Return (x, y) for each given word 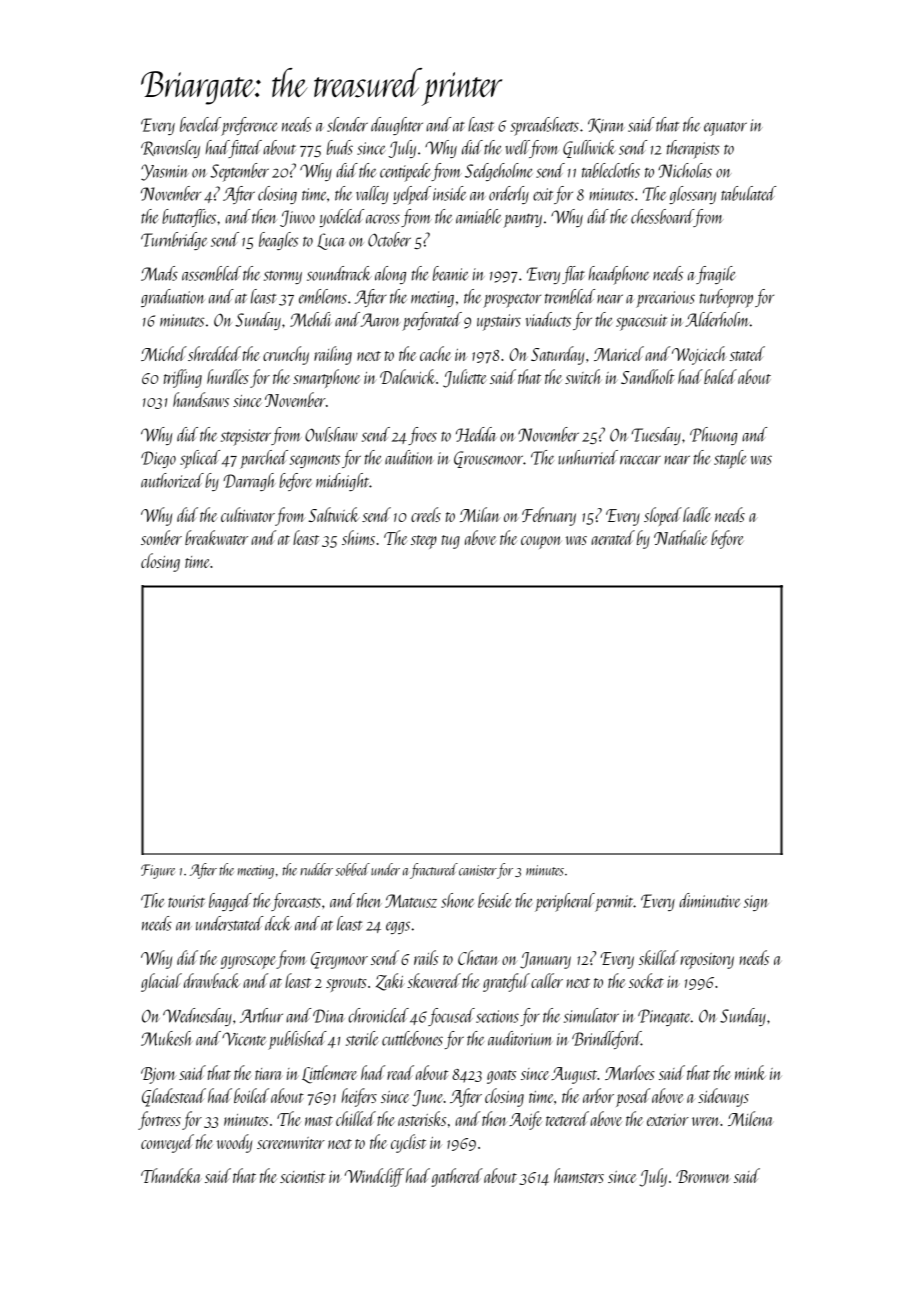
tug (451, 542)
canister (478, 870)
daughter (397, 126)
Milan (480, 514)
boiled (251, 1095)
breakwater (216, 537)
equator (725, 129)
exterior (668, 1120)
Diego (158, 459)
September (239, 172)
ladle (697, 514)
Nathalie (680, 537)
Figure (158, 871)
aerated (613, 537)
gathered (457, 1177)
